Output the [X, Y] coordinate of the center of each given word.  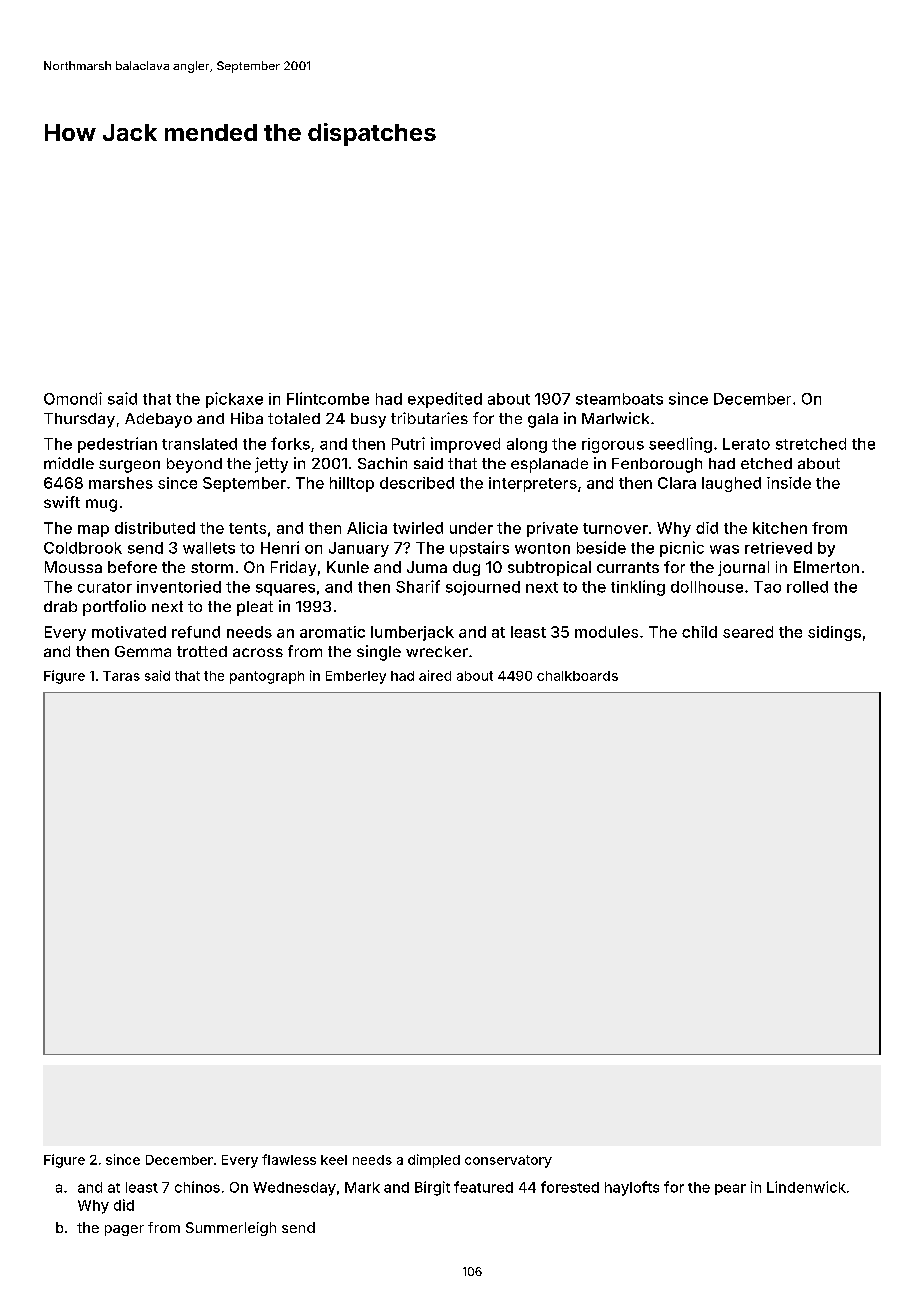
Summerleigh [231, 1229]
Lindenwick [806, 1187]
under [471, 528]
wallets [209, 548]
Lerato [746, 444]
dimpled [434, 1161]
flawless [289, 1159]
